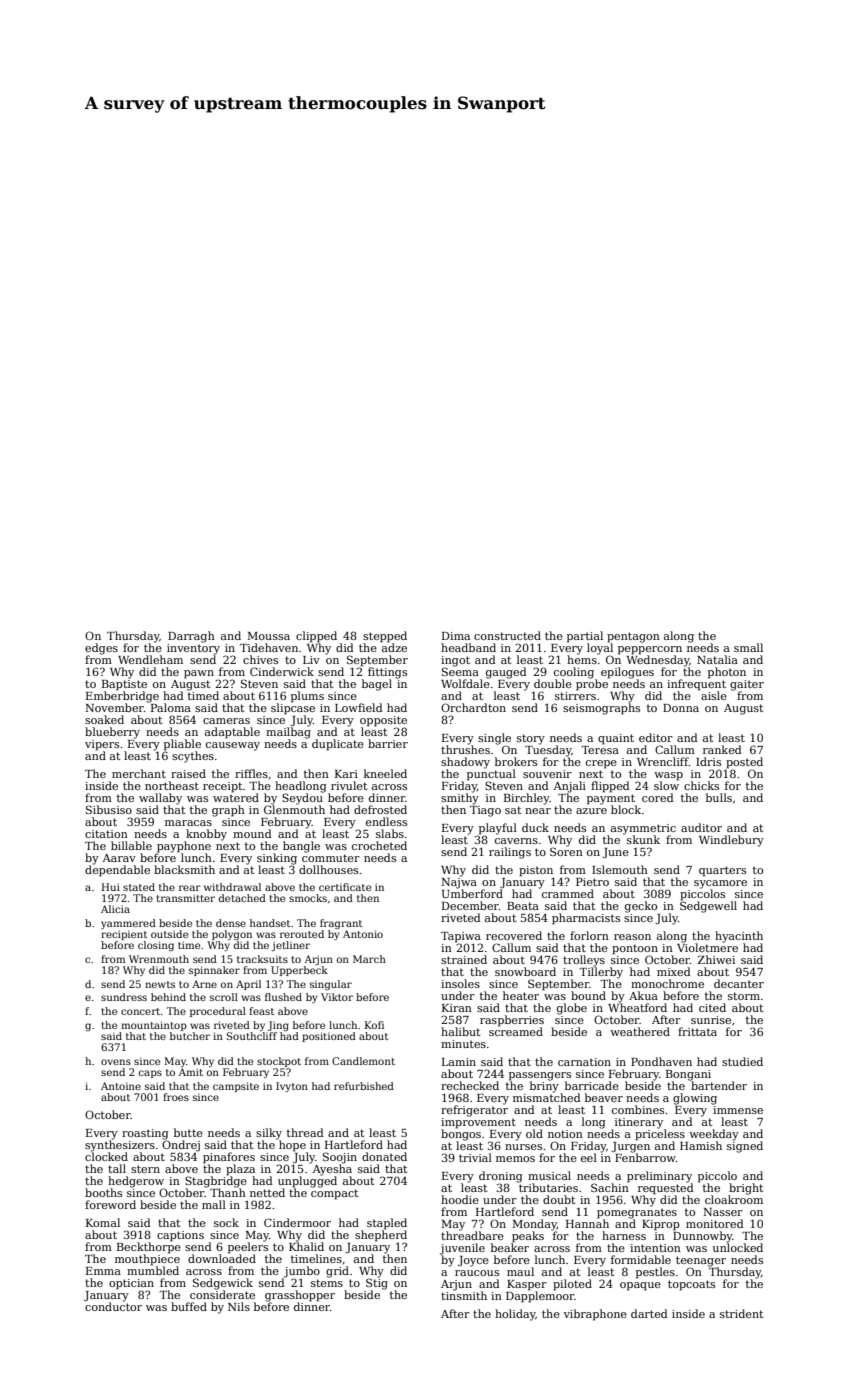 The height and width of the image is (1400, 849). Describe the element at coordinates (150, 659) in the image. I see `Wendleham` at that location.
